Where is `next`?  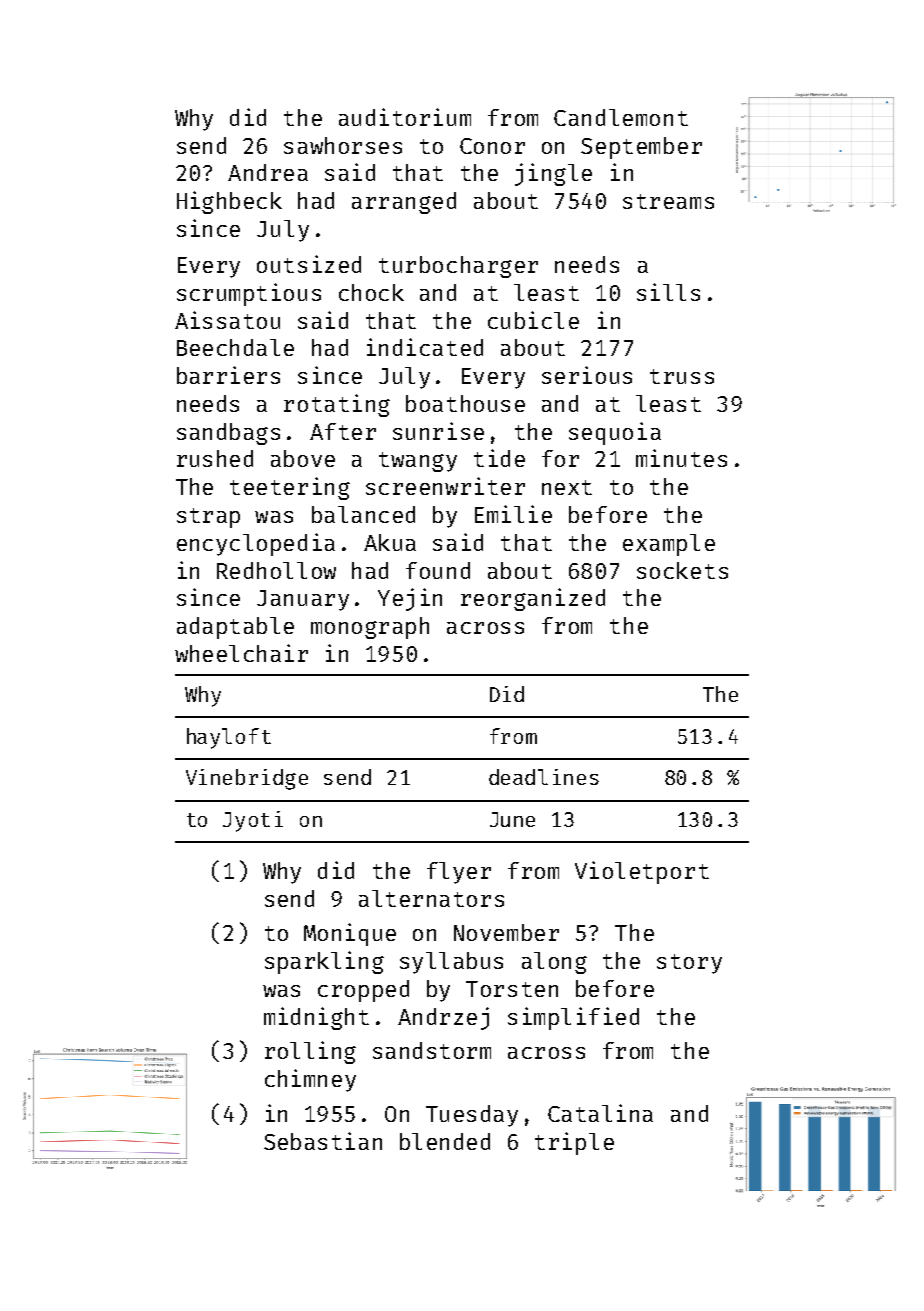
next is located at coordinates (567, 487).
